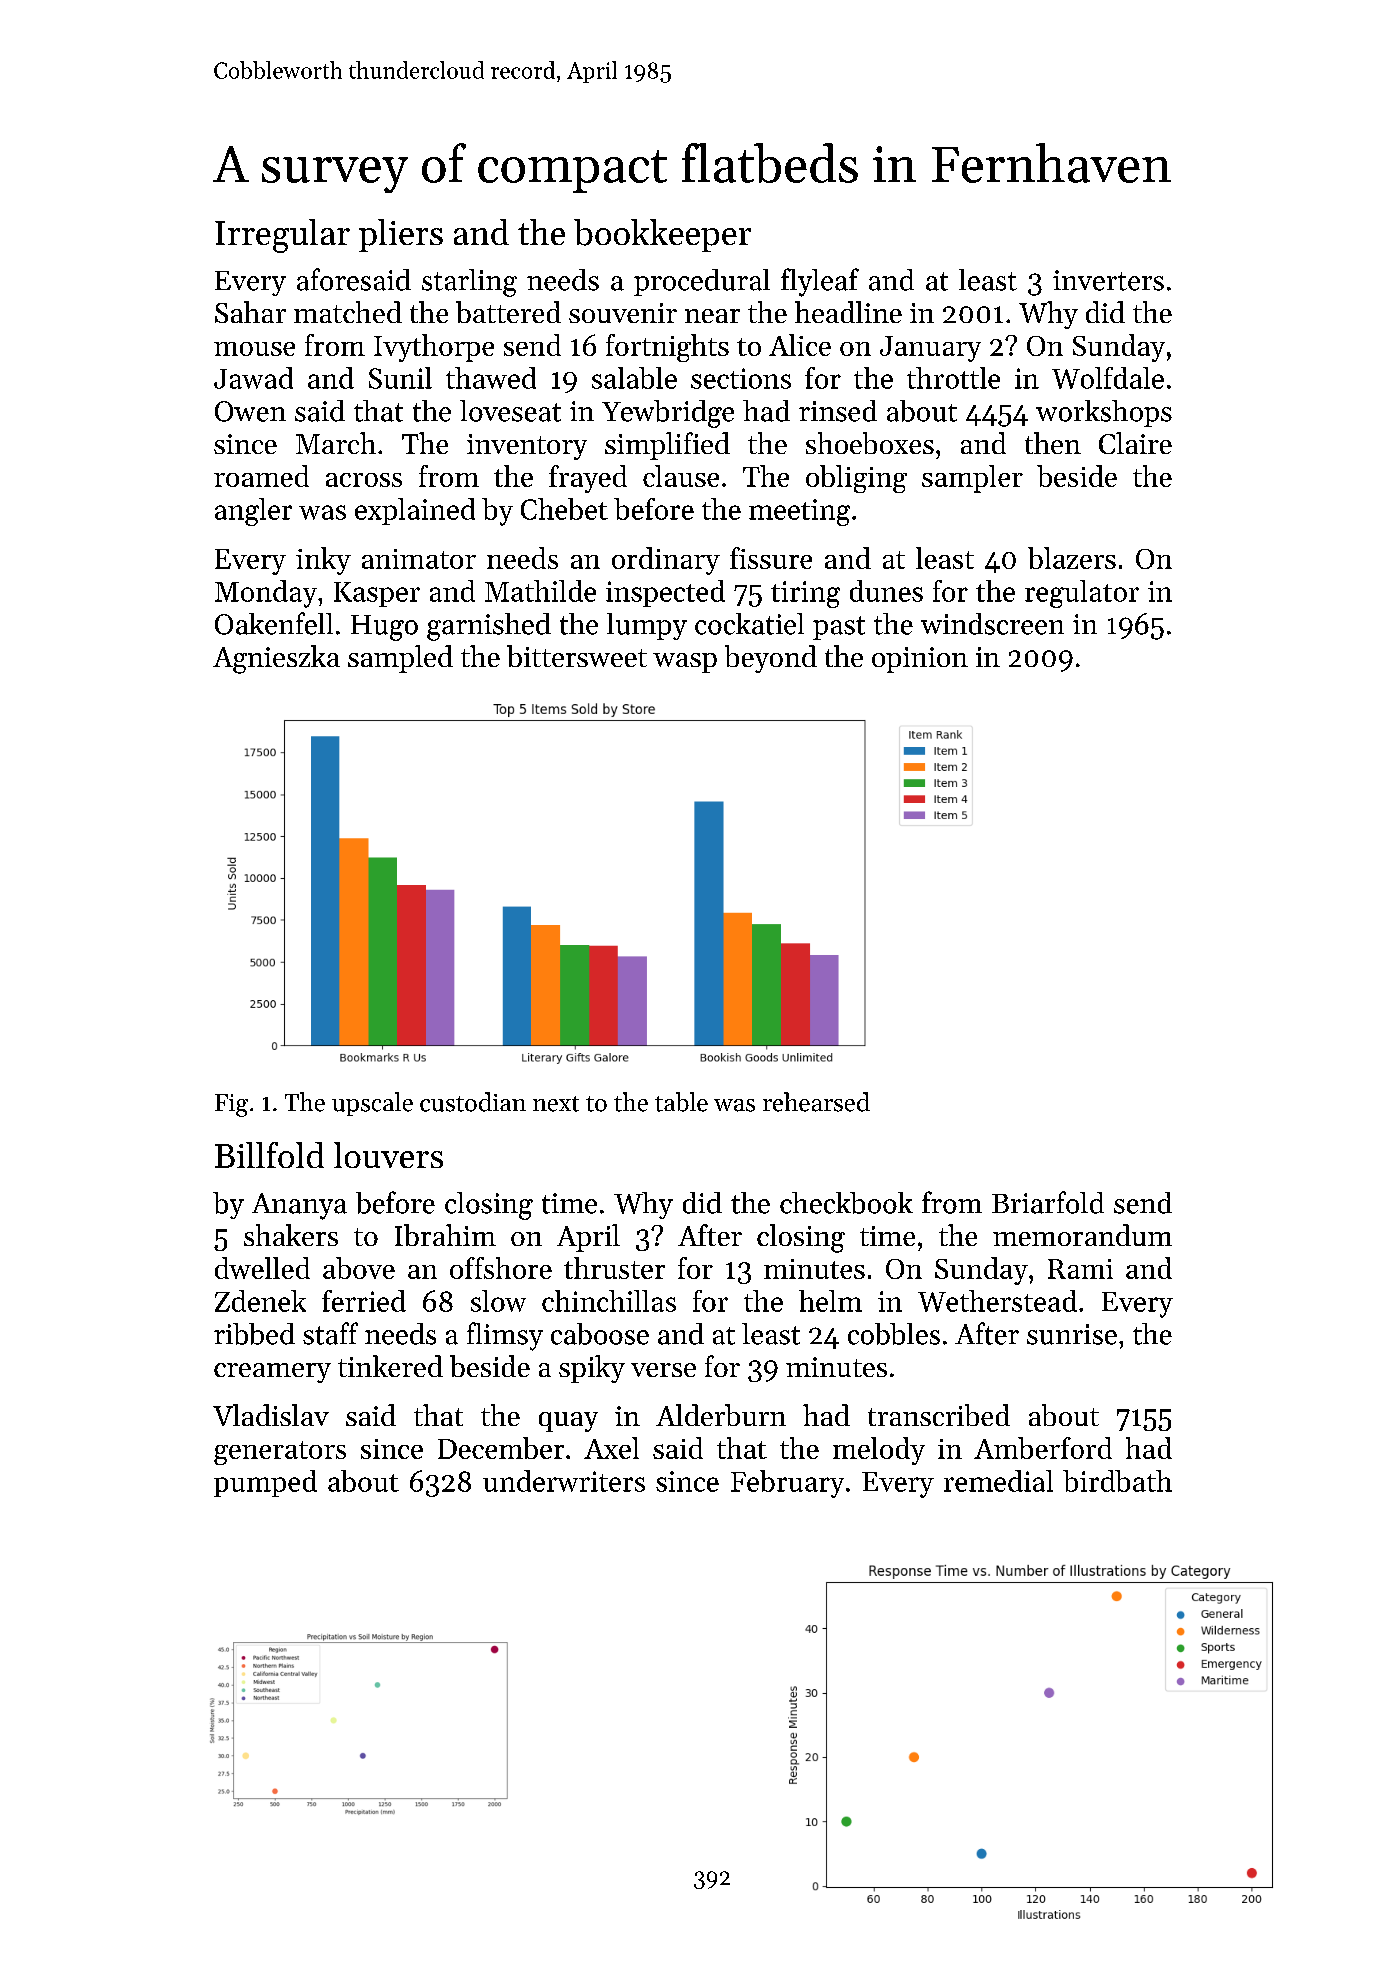 The height and width of the screenshot is (1969, 1386). Describe the element at coordinates (662, 235) in the screenshot. I see `bookkeeper` at that location.
